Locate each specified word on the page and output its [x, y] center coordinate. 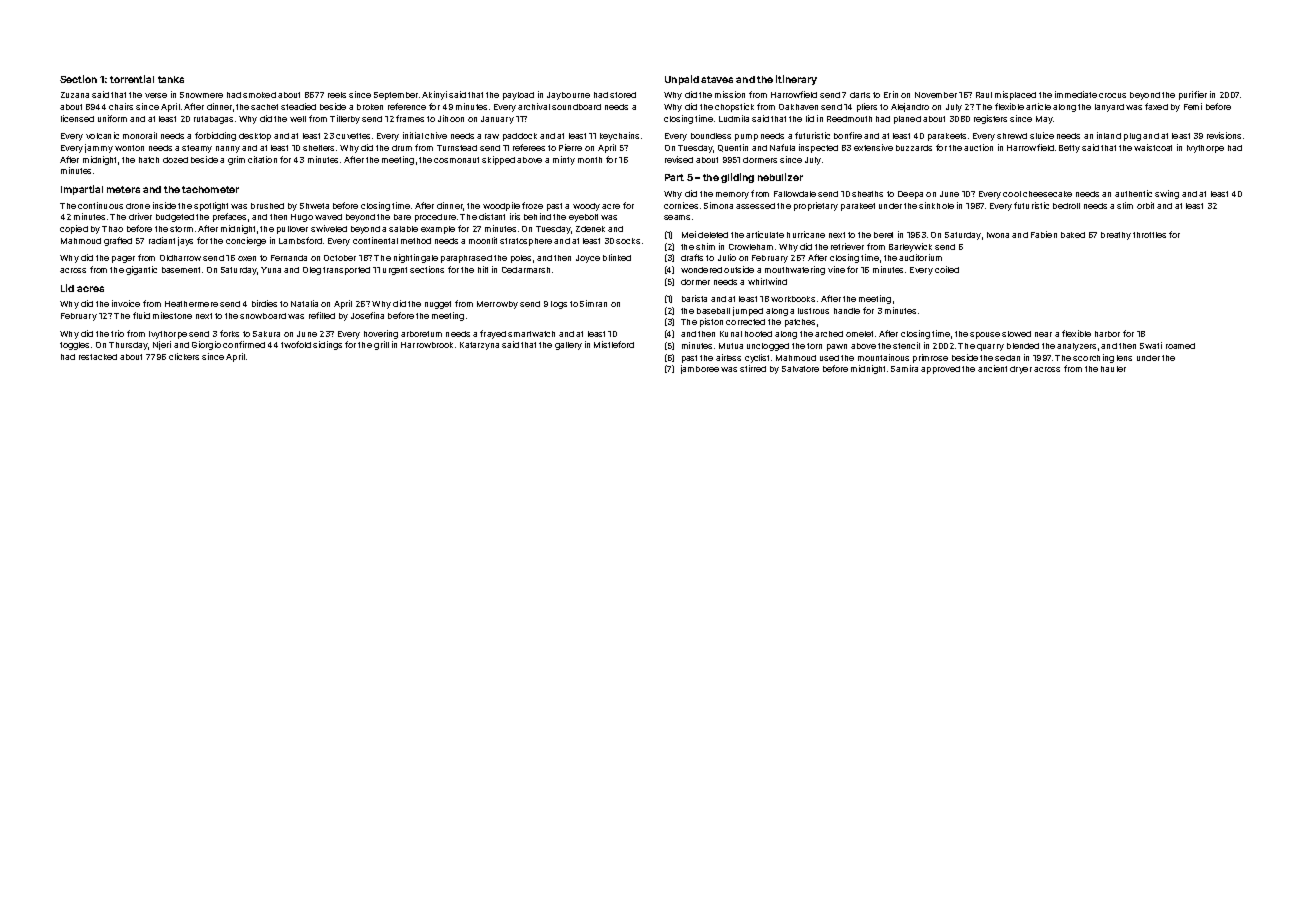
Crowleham [751, 247]
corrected [745, 322]
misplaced [1015, 95]
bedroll [1066, 206]
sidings [327, 345]
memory [732, 195]
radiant [162, 240]
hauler [1113, 369]
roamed [1180, 346]
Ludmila [734, 118]
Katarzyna [479, 346]
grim [236, 160]
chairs [121, 106]
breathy [1116, 236]
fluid [141, 315]
